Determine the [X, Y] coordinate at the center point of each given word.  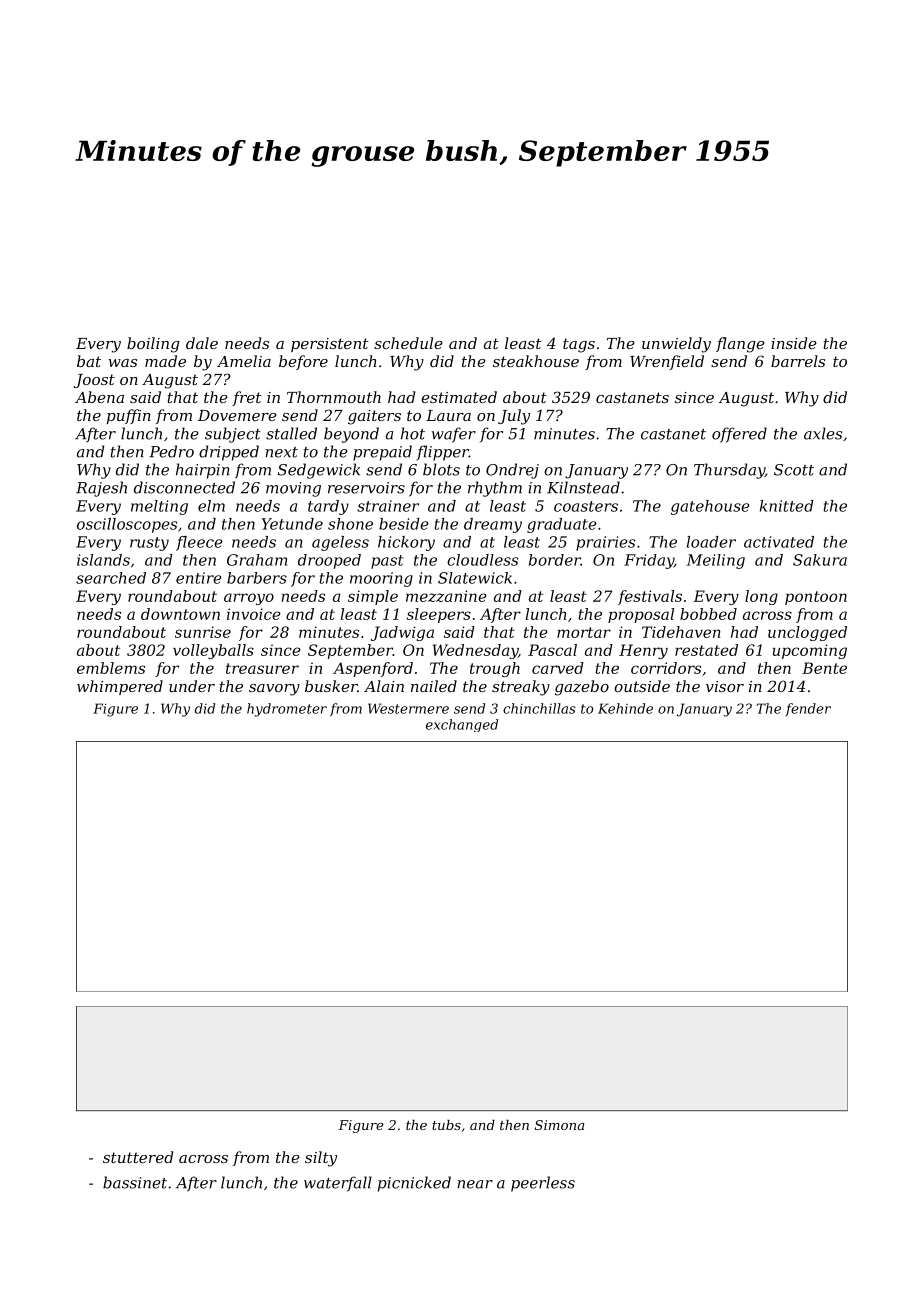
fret [247, 398]
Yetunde [292, 524]
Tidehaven [681, 632]
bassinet [135, 1182]
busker [331, 686]
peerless [543, 1184]
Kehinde [625, 708]
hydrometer [287, 710]
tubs [446, 1125]
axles [823, 433]
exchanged [462, 725]
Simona [560, 1125]
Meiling [716, 561]
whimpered [120, 687]
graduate [562, 525]
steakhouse [536, 361]
